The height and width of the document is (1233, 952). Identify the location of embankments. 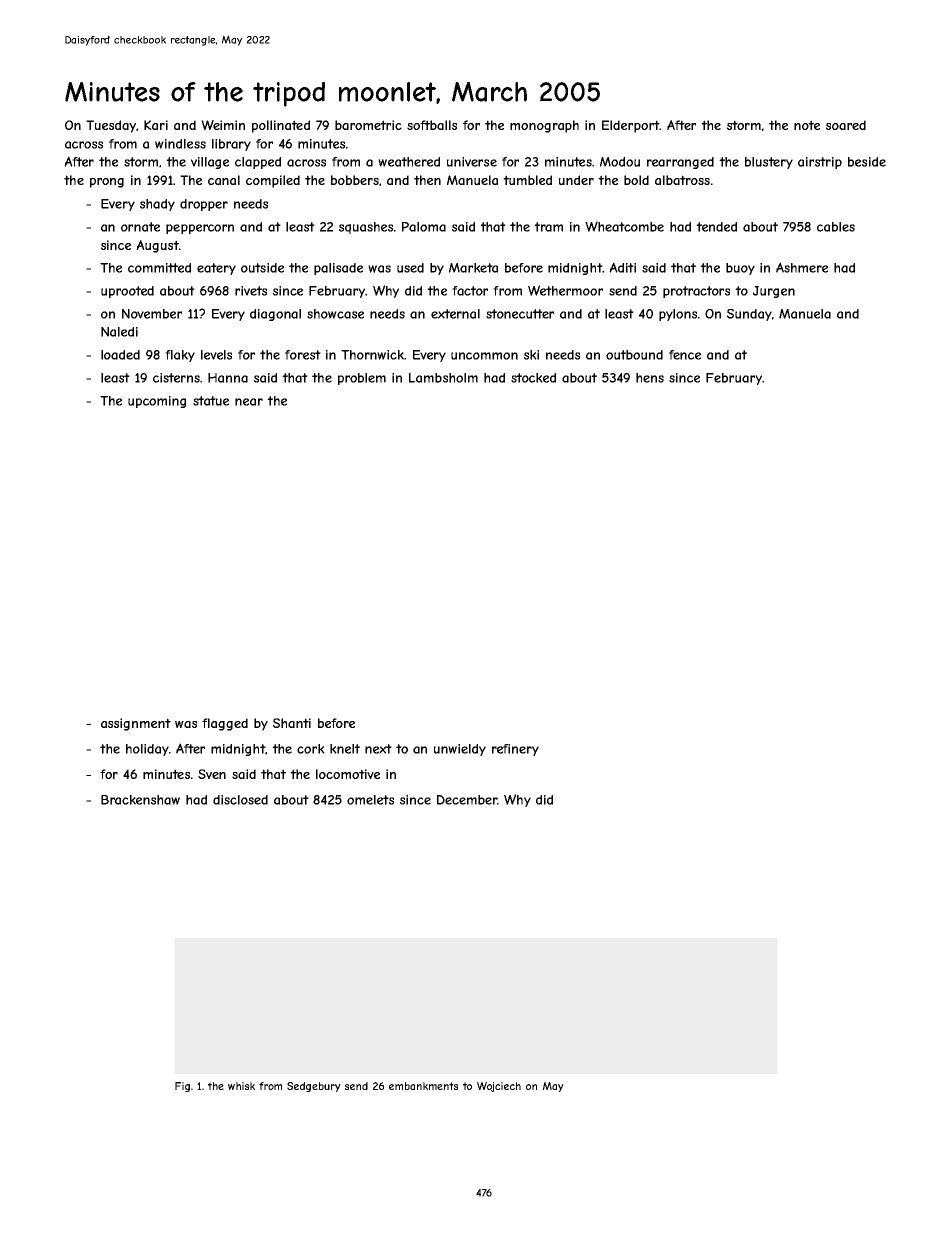
(423, 1086).
